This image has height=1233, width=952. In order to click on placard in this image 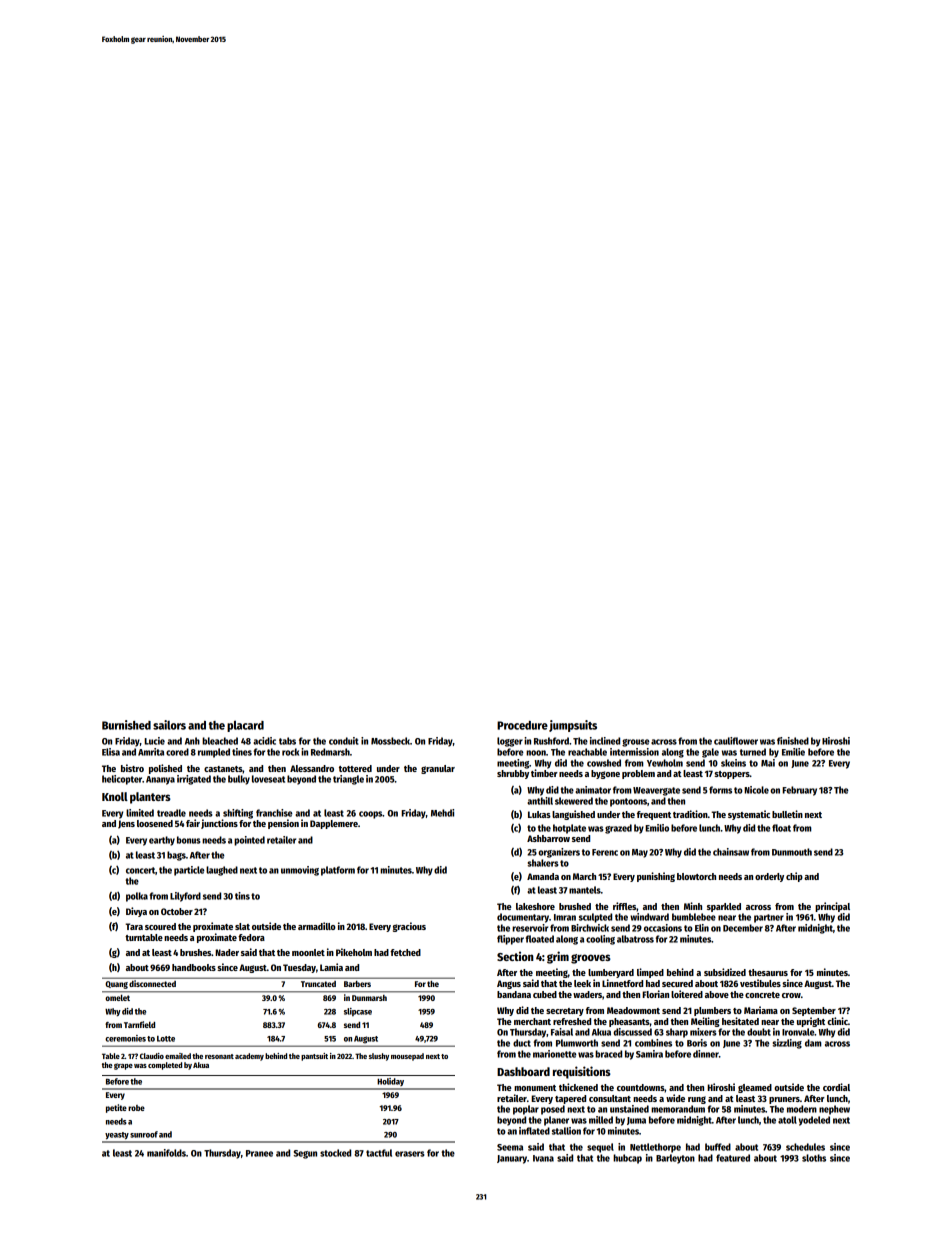, I will do `click(245, 726)`.
